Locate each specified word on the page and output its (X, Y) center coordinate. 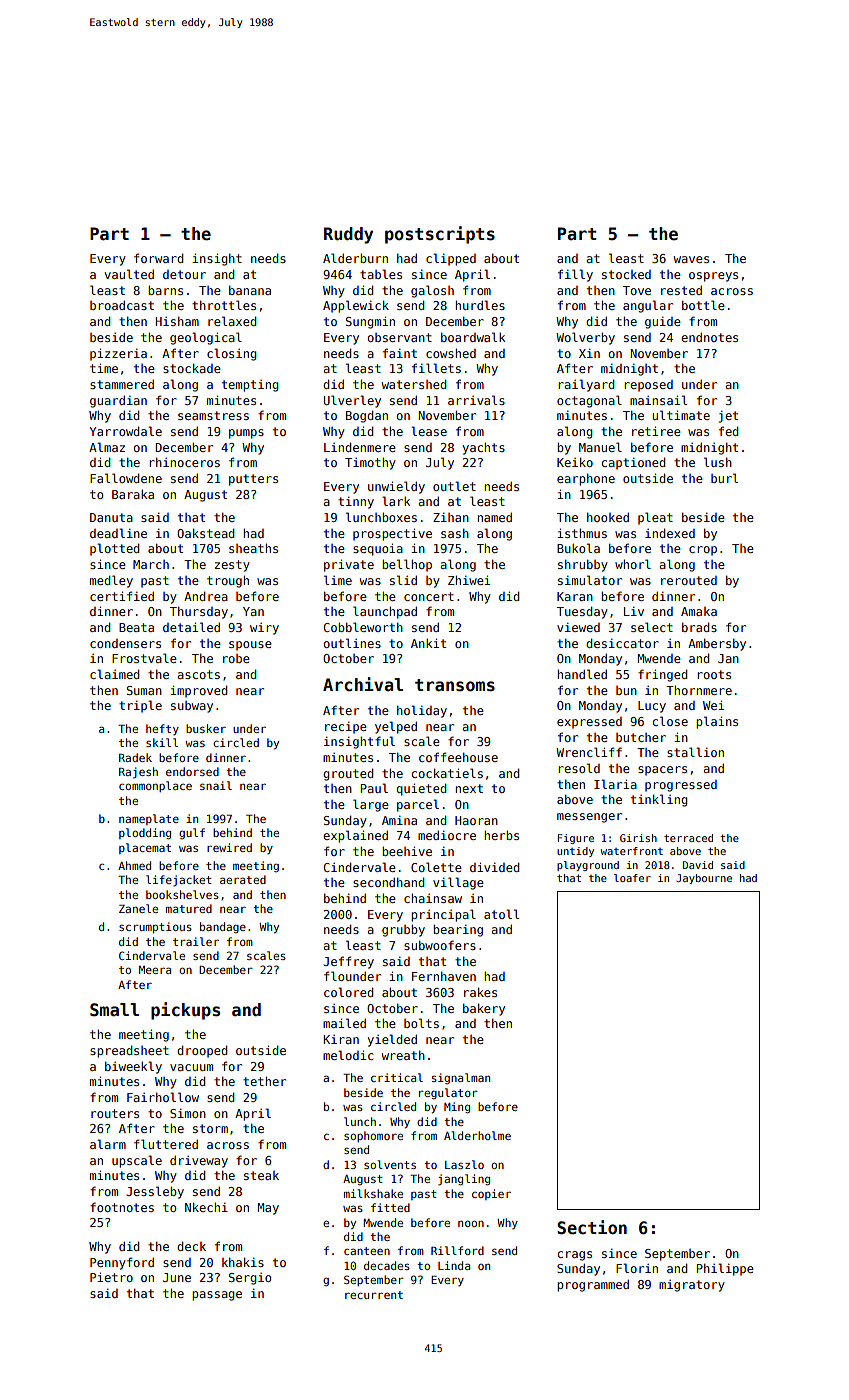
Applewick (356, 306)
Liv (634, 611)
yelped (396, 727)
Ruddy (348, 235)
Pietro (111, 1277)
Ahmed (134, 865)
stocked (626, 274)
